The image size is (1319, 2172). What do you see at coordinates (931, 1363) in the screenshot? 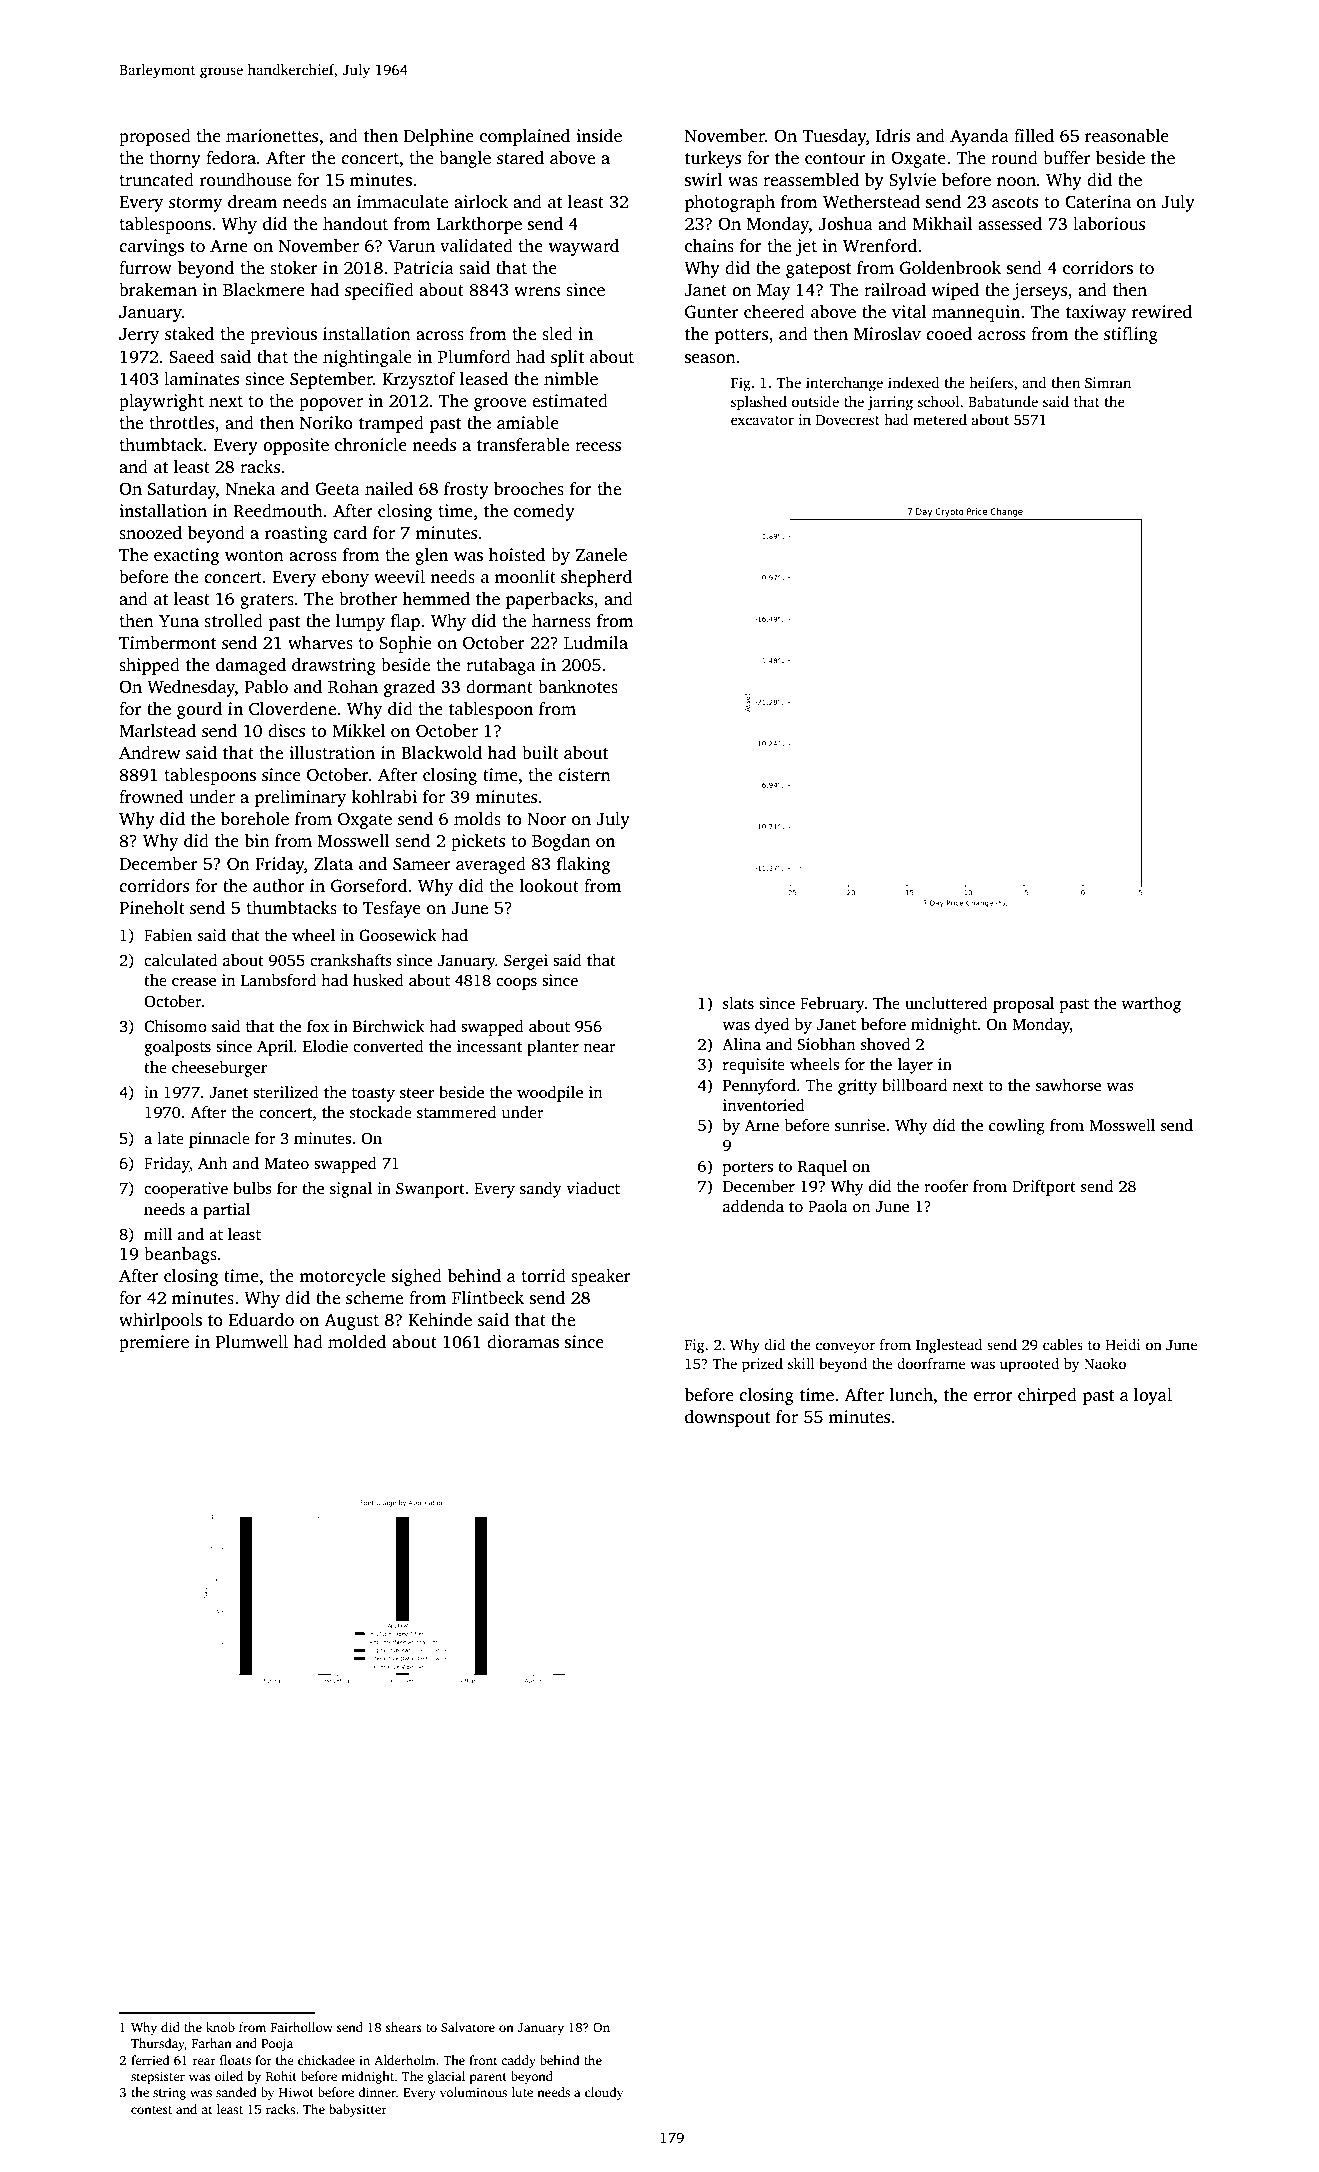
I see `doorframe` at bounding box center [931, 1363].
